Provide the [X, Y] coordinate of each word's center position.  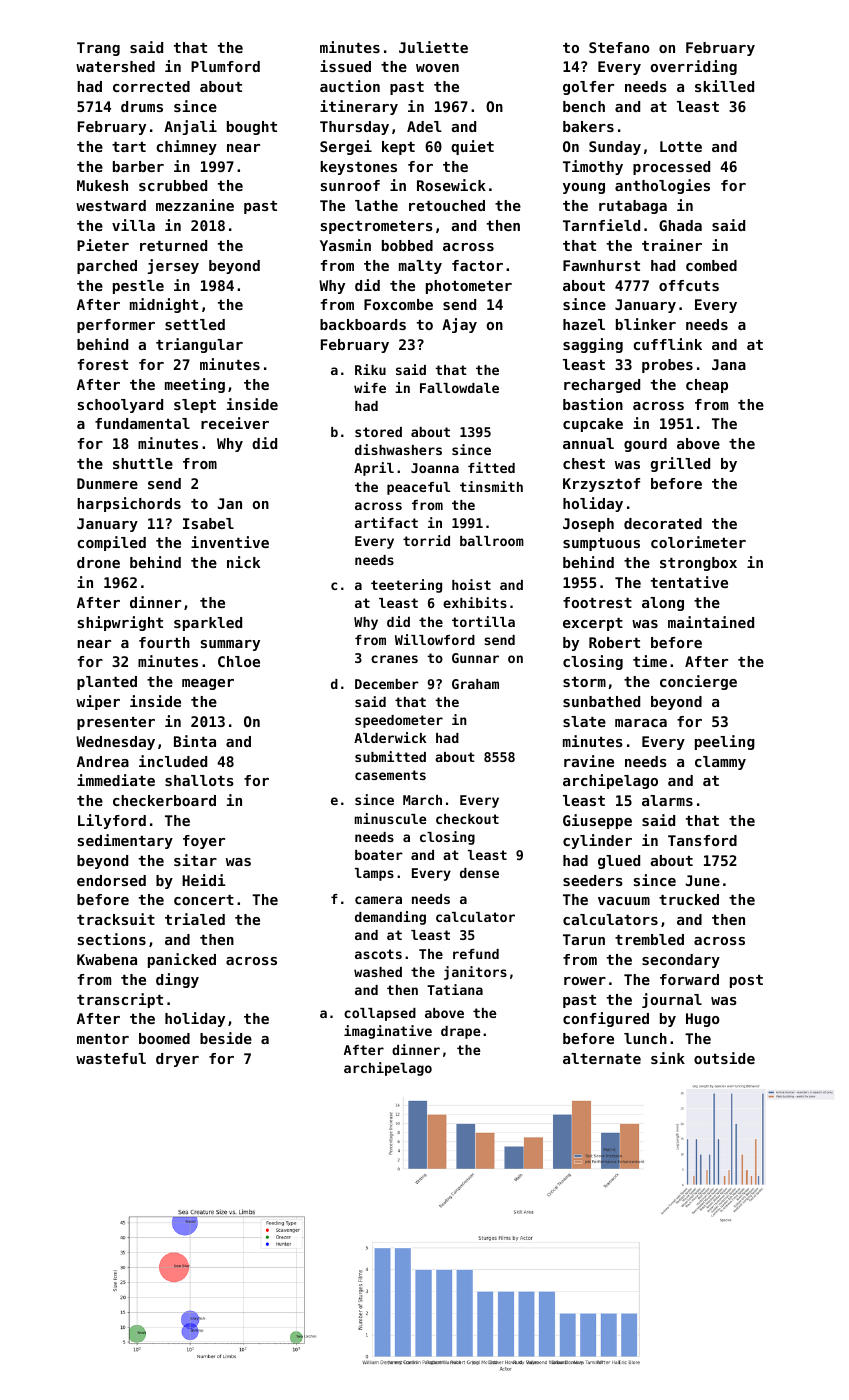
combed [711, 265]
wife [370, 387]
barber [138, 166]
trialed [195, 919]
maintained [711, 622]
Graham [475, 684]
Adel [424, 126]
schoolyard [120, 406]
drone [98, 562]
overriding [694, 67]
